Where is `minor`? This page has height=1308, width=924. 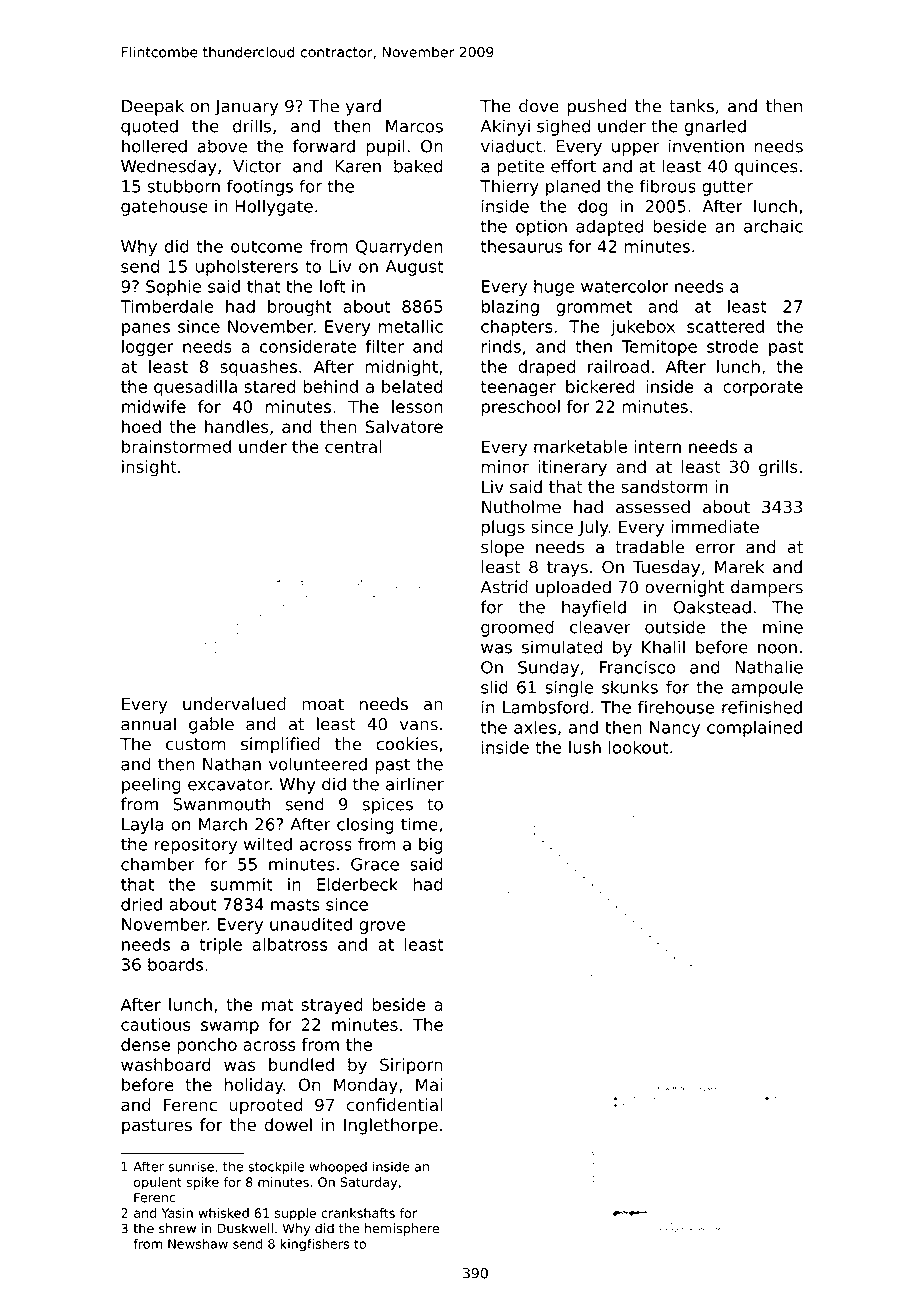 minor is located at coordinates (505, 466).
